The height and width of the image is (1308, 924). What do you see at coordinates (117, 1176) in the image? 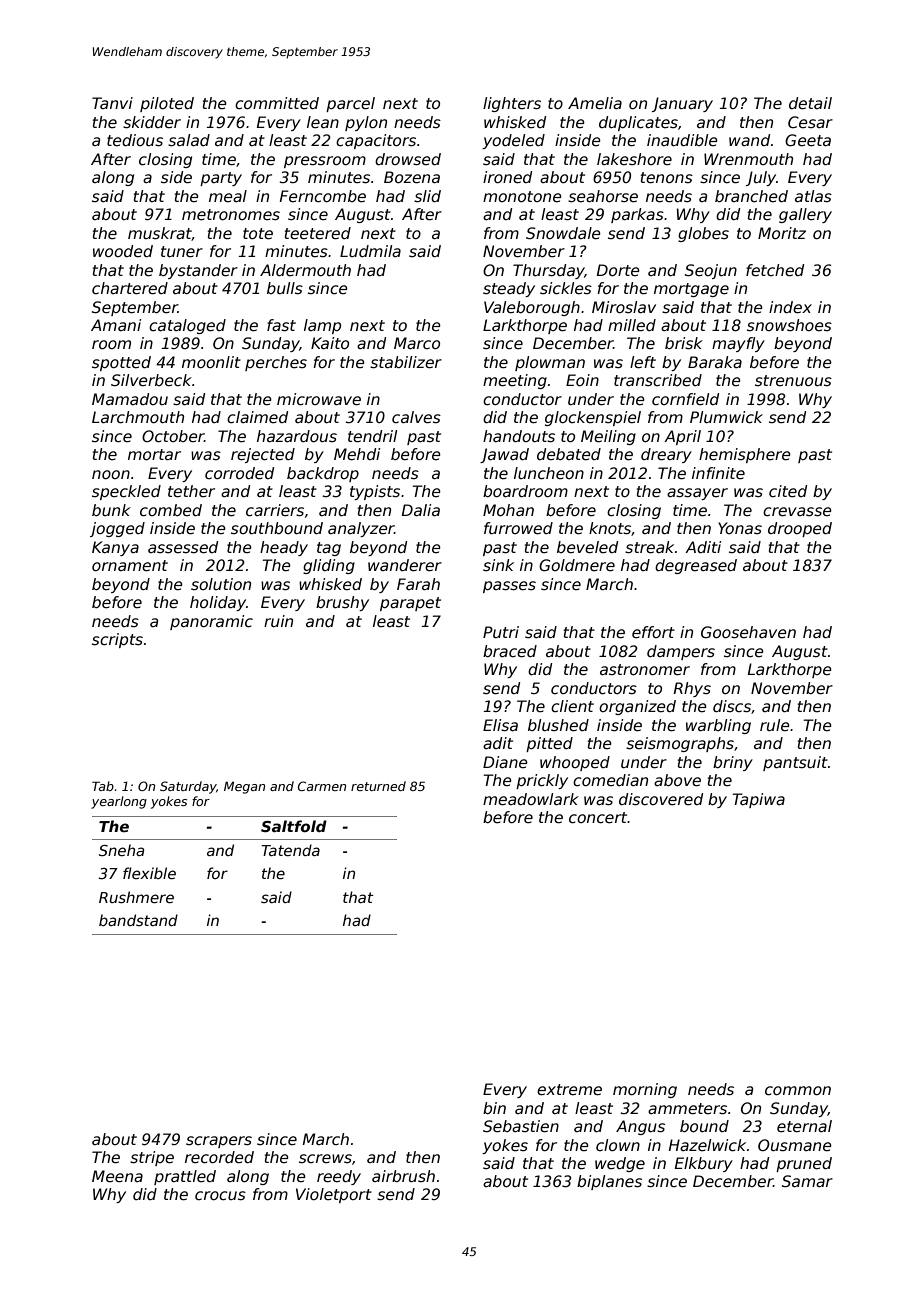
I see `Meena` at bounding box center [117, 1176].
